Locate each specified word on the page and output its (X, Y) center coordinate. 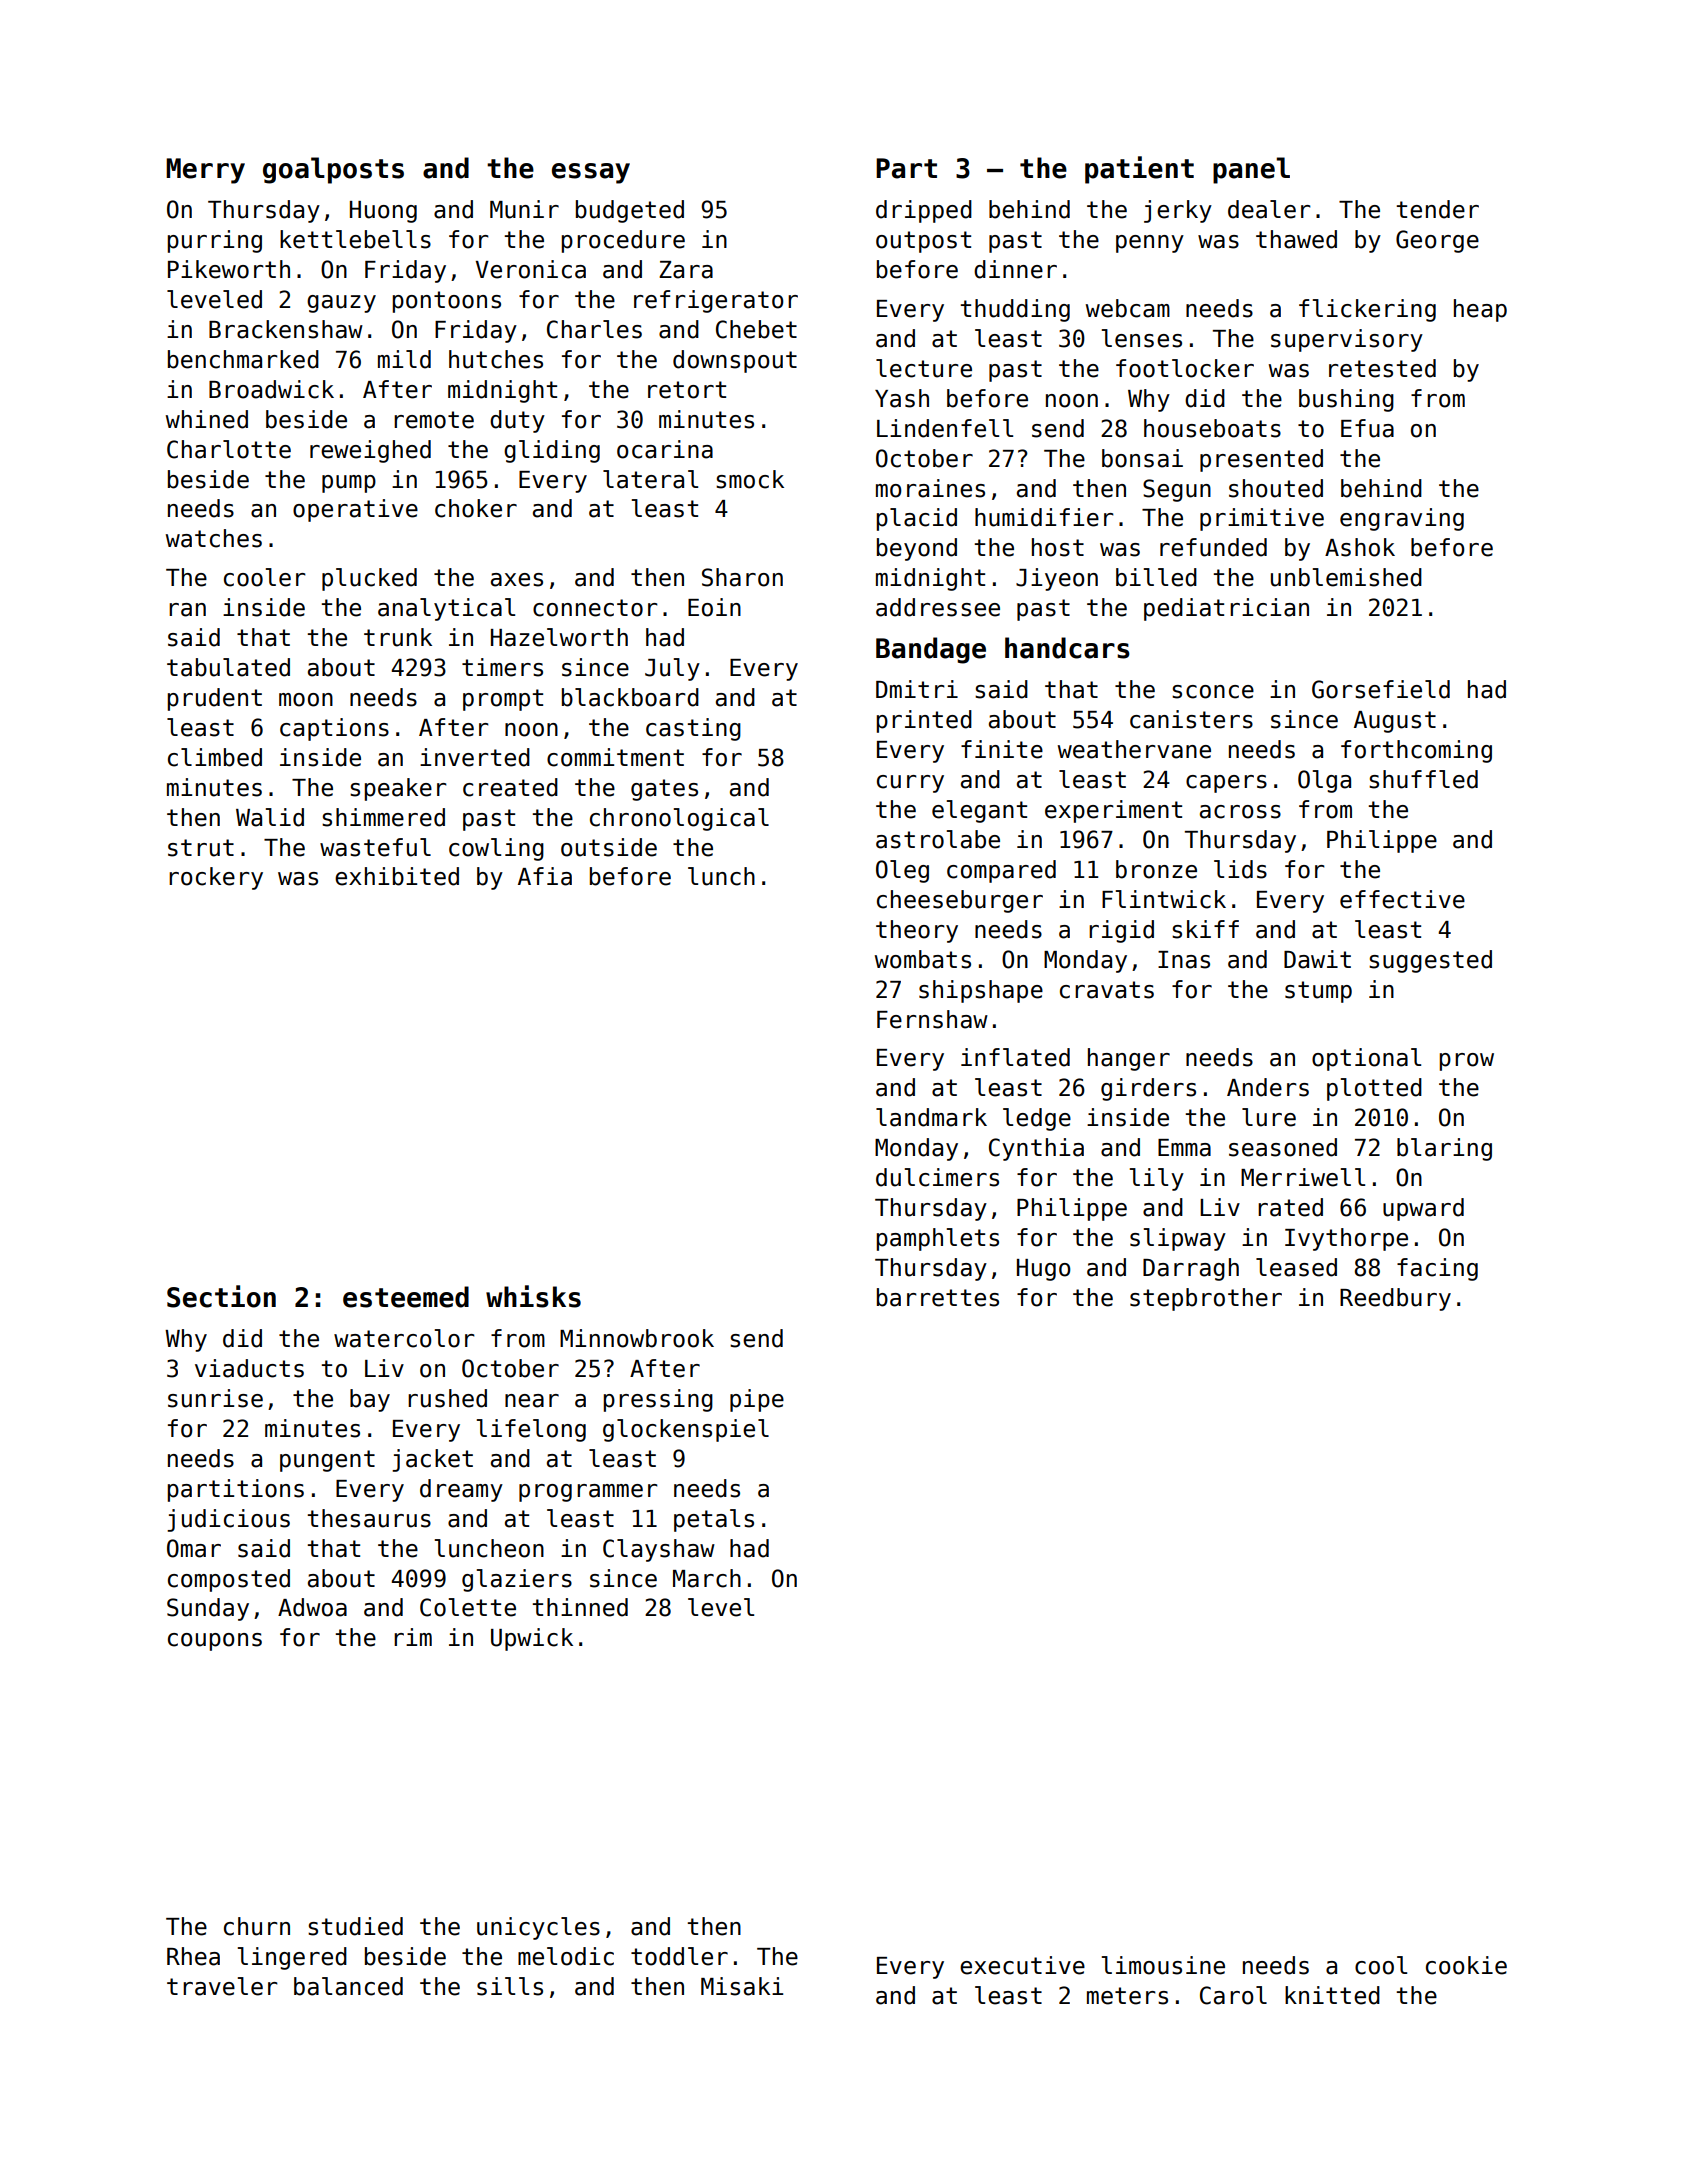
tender (1437, 209)
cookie (1466, 1965)
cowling (496, 849)
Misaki (742, 1986)
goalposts (333, 170)
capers (1226, 784)
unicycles (538, 1928)
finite (1002, 749)
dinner (1015, 269)
